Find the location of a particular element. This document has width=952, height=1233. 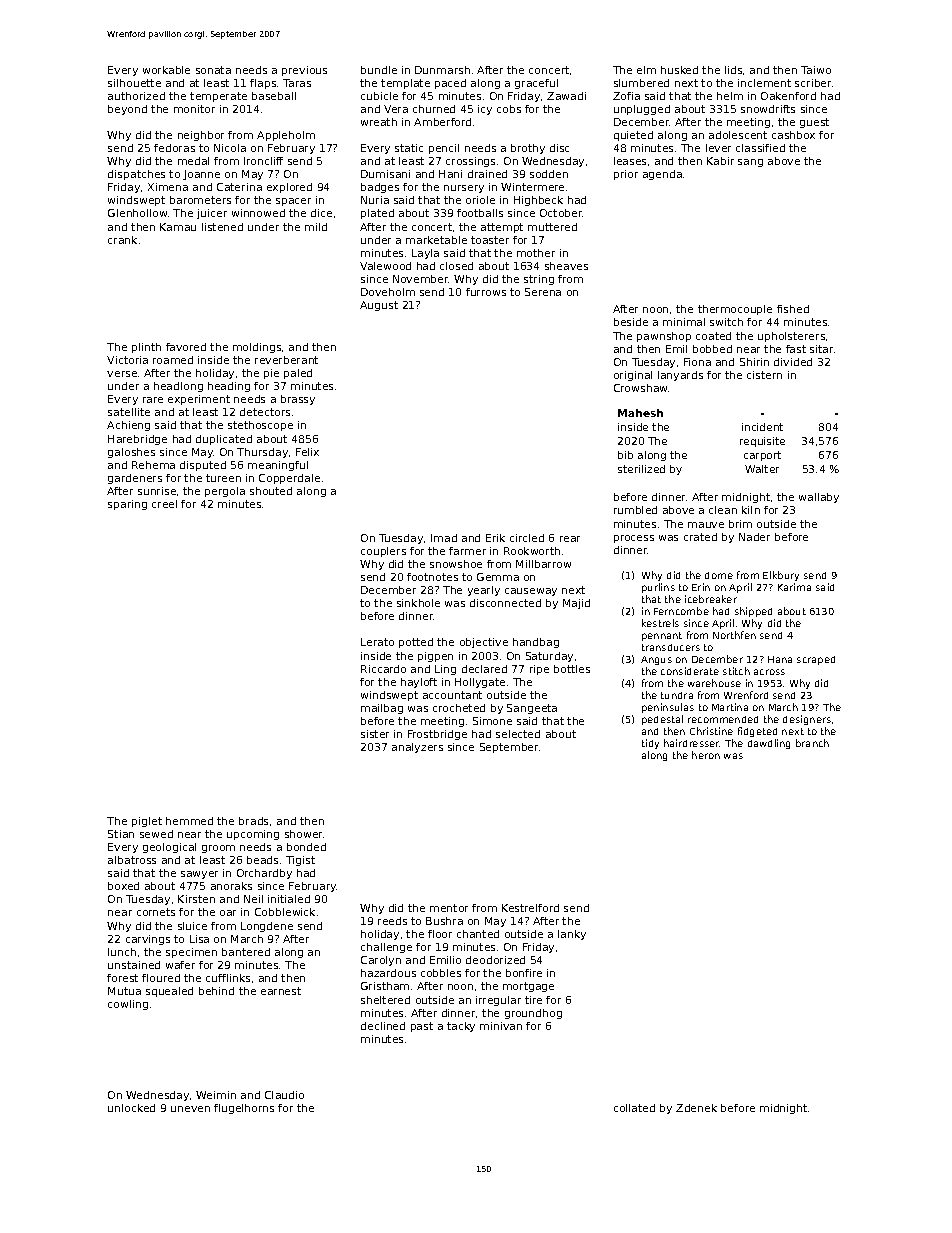

Zdenek is located at coordinates (696, 1108).
